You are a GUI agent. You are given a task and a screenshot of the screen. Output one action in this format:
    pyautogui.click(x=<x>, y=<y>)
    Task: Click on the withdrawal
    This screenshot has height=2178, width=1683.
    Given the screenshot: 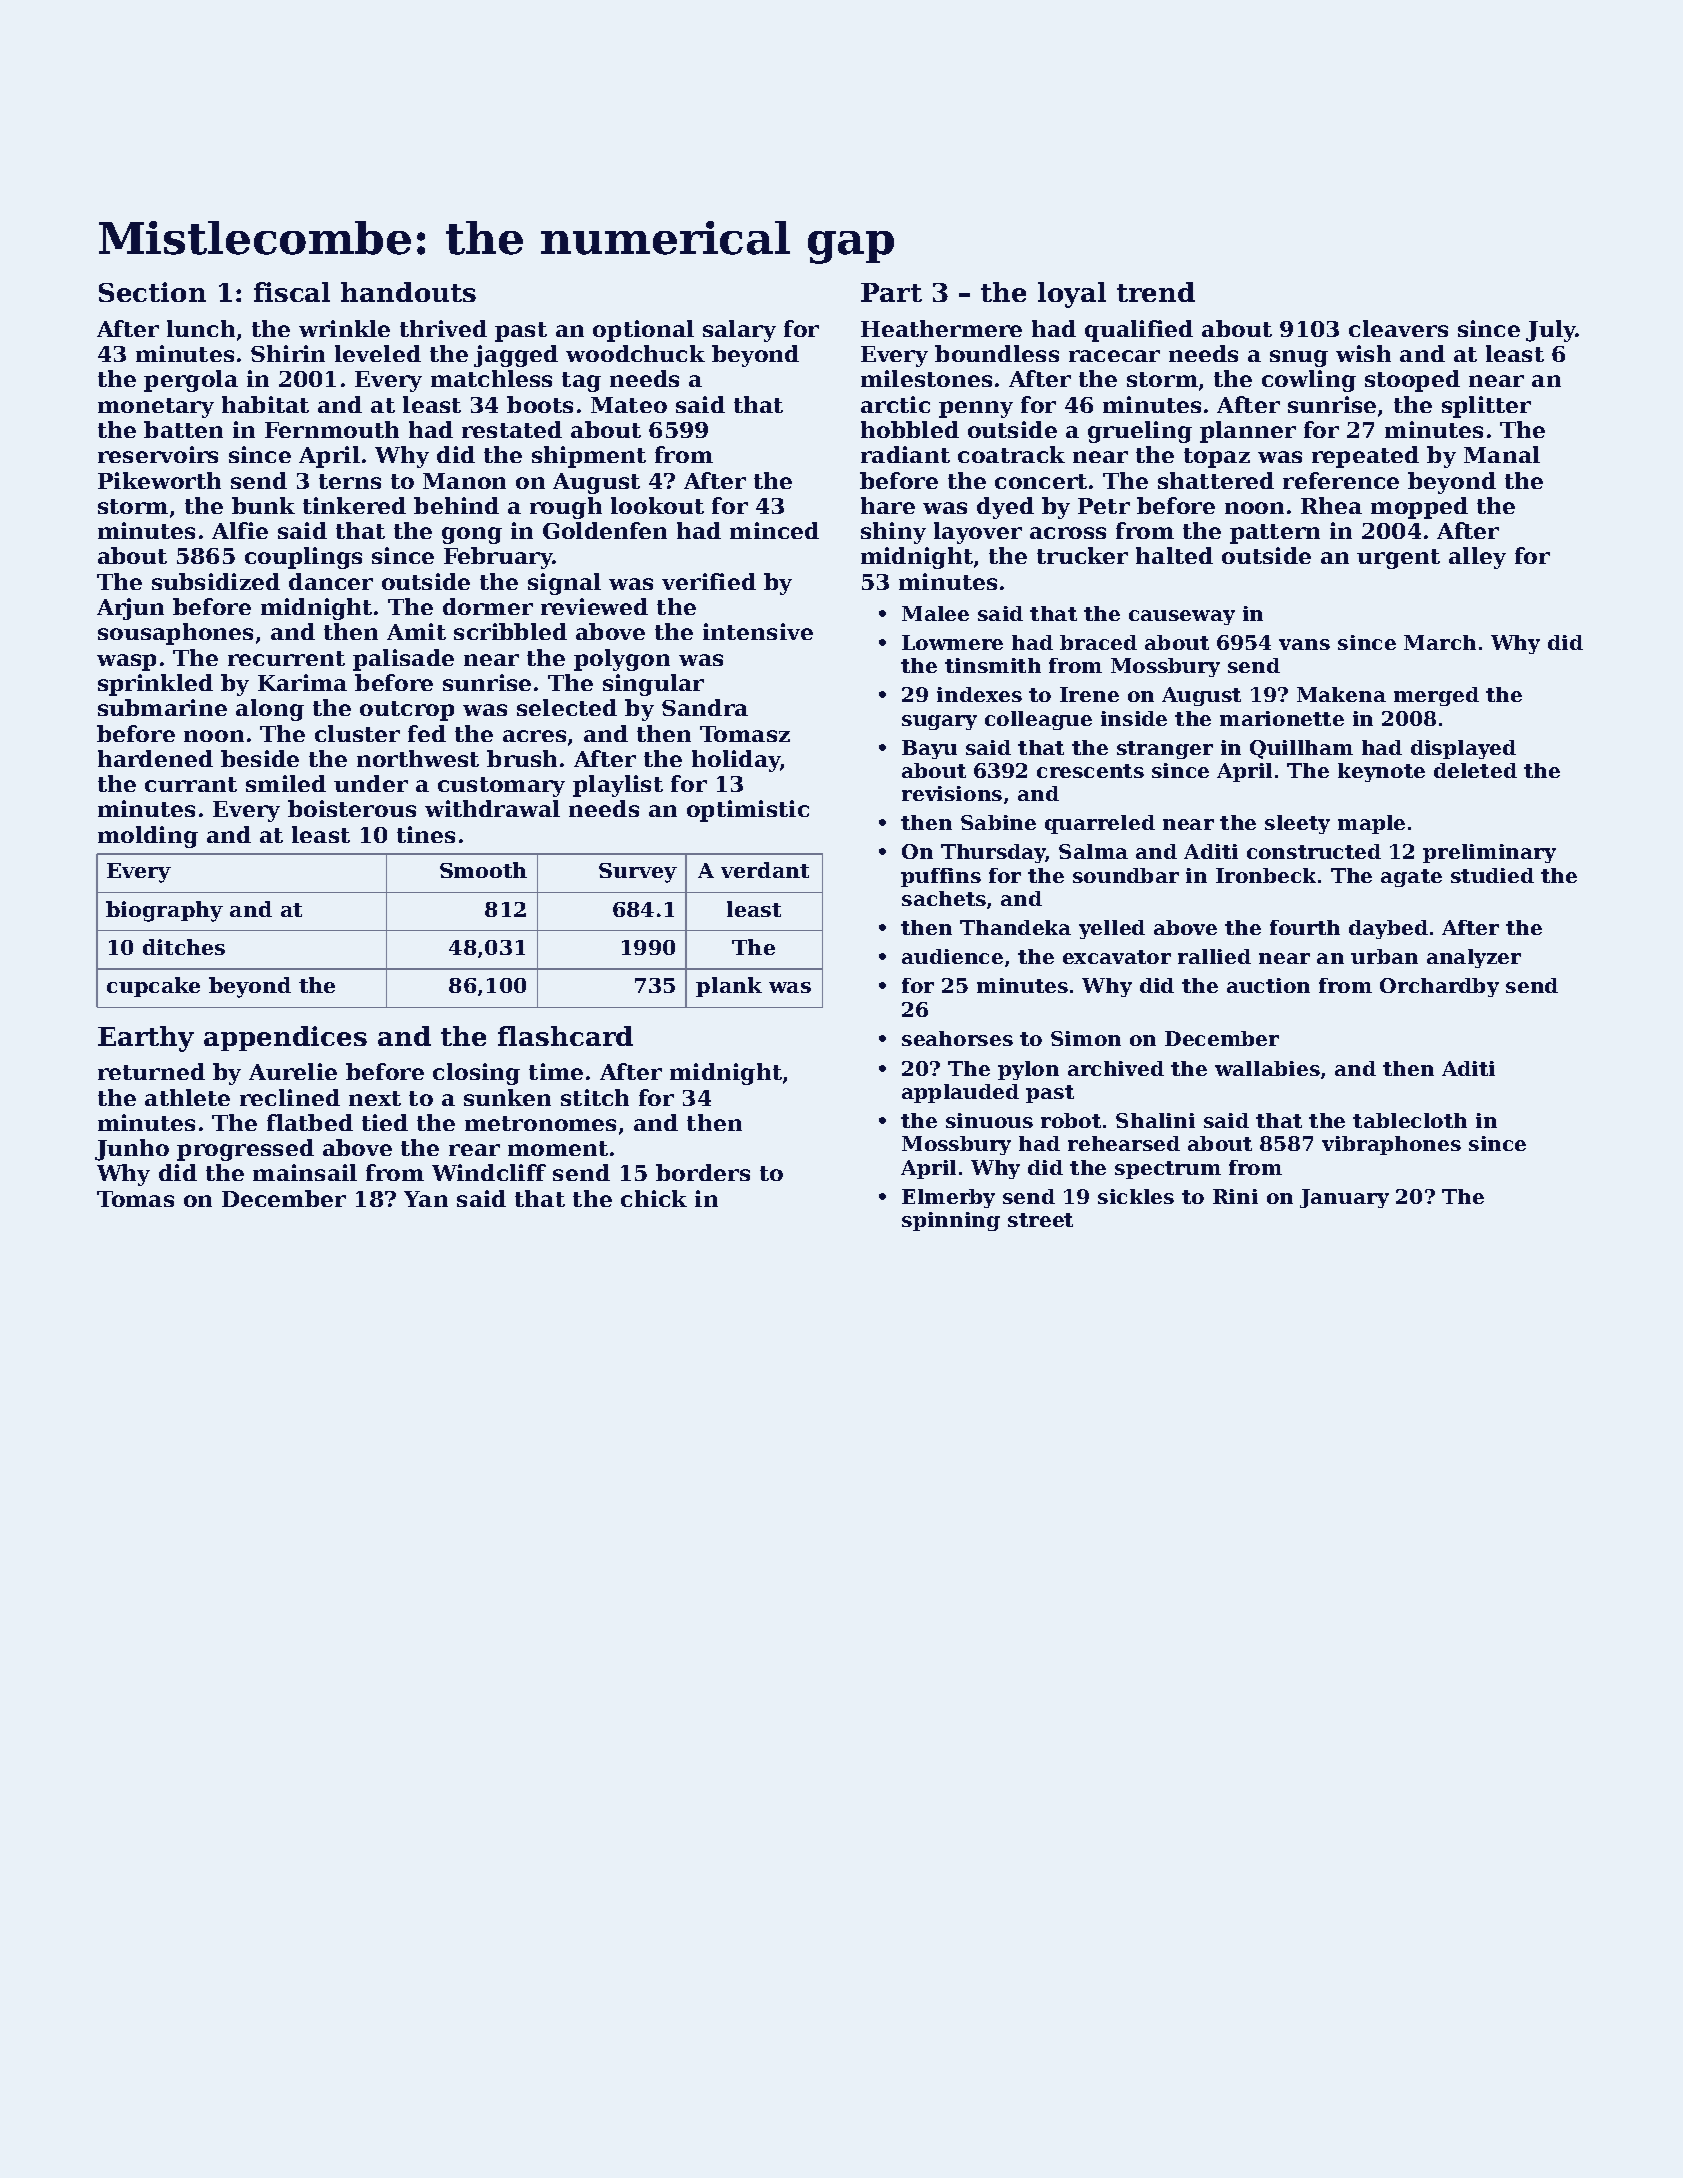 What is the action you would take?
    pyautogui.click(x=492, y=808)
